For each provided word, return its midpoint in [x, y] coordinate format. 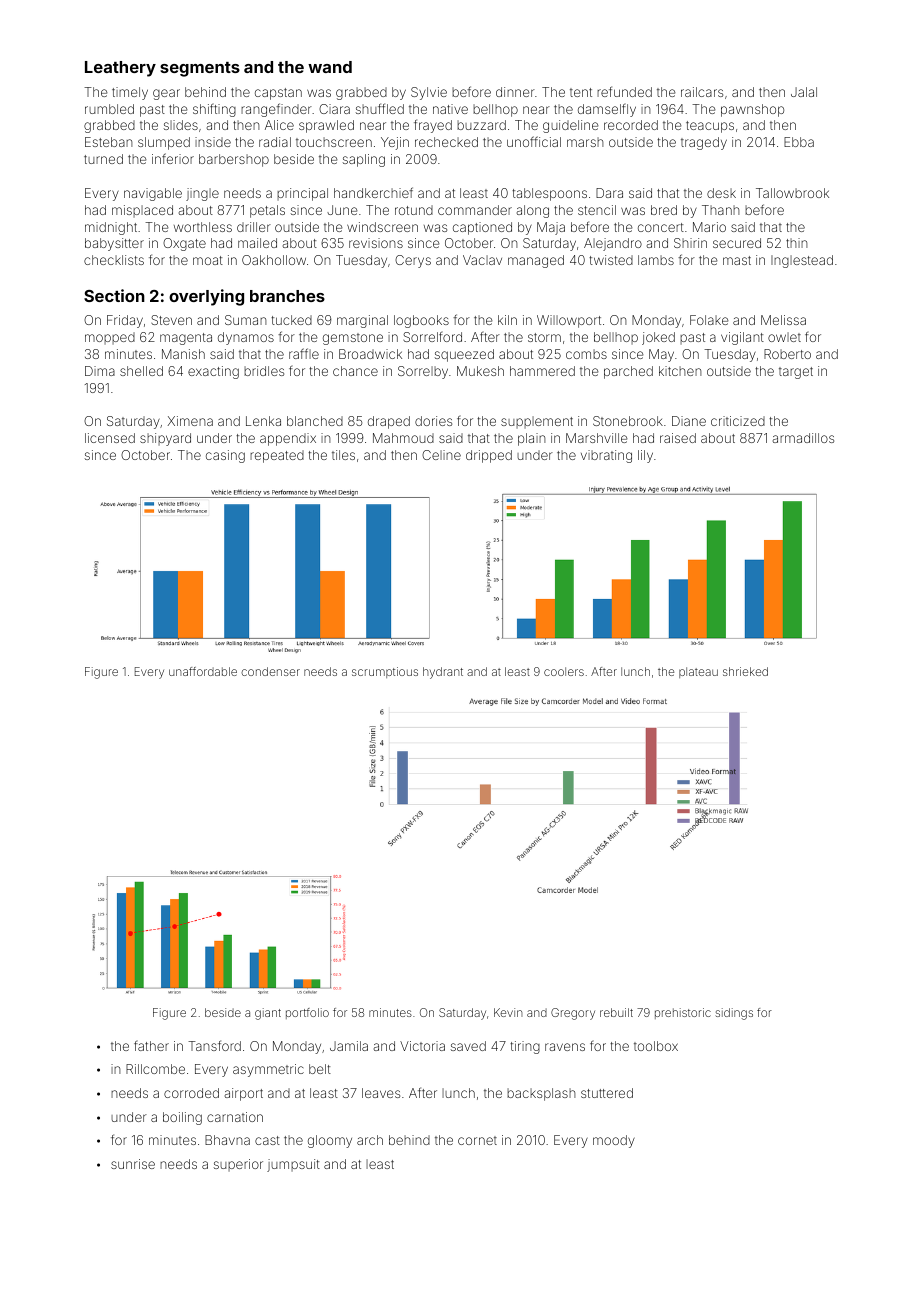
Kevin [508, 1012]
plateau [698, 672]
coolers [564, 671]
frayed [433, 126]
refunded [624, 91]
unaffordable [203, 671]
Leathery [120, 69]
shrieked [745, 671]
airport [244, 1094]
